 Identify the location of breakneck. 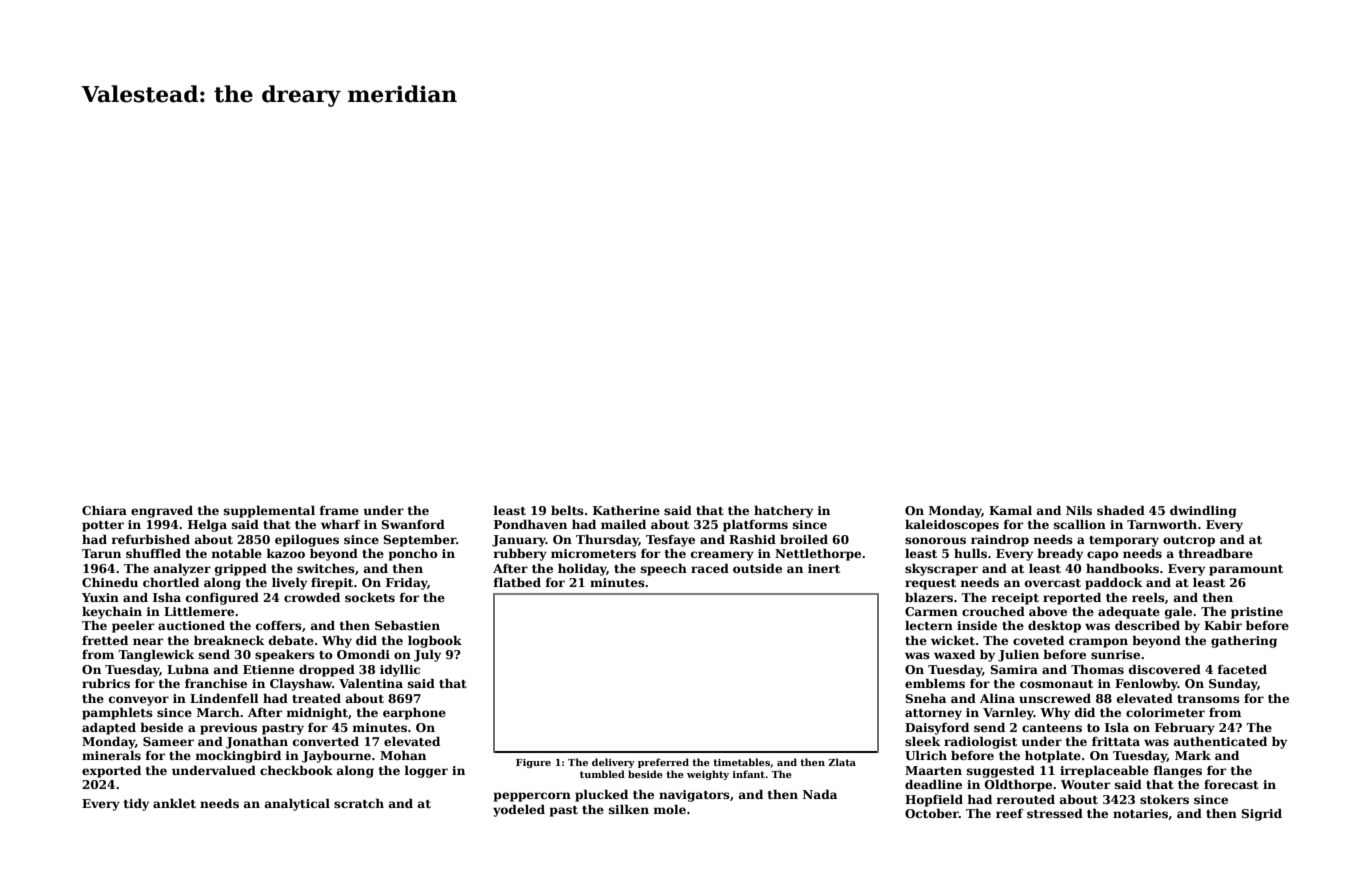
(229, 640).
